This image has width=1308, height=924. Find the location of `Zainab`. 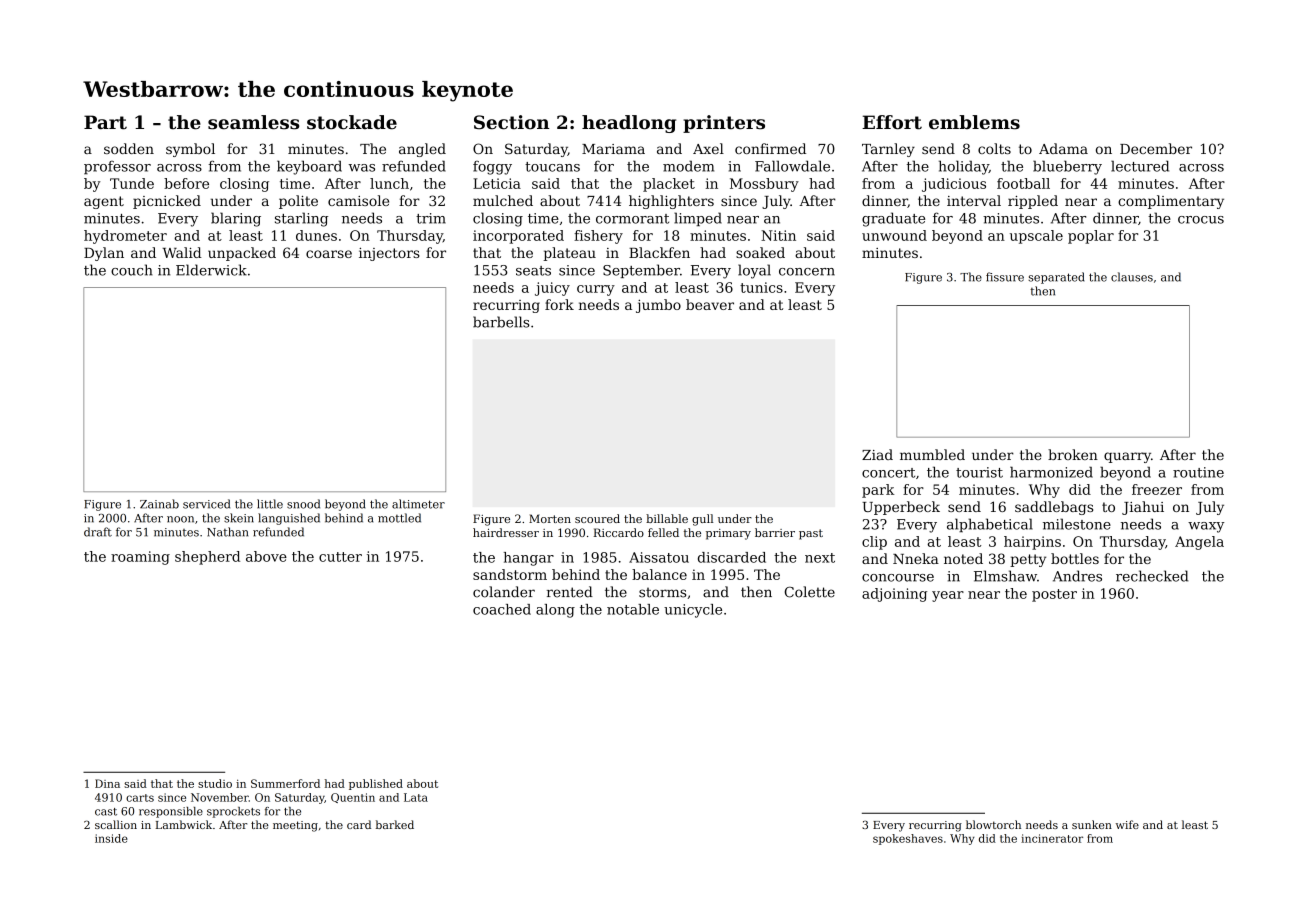

Zainab is located at coordinates (159, 504).
